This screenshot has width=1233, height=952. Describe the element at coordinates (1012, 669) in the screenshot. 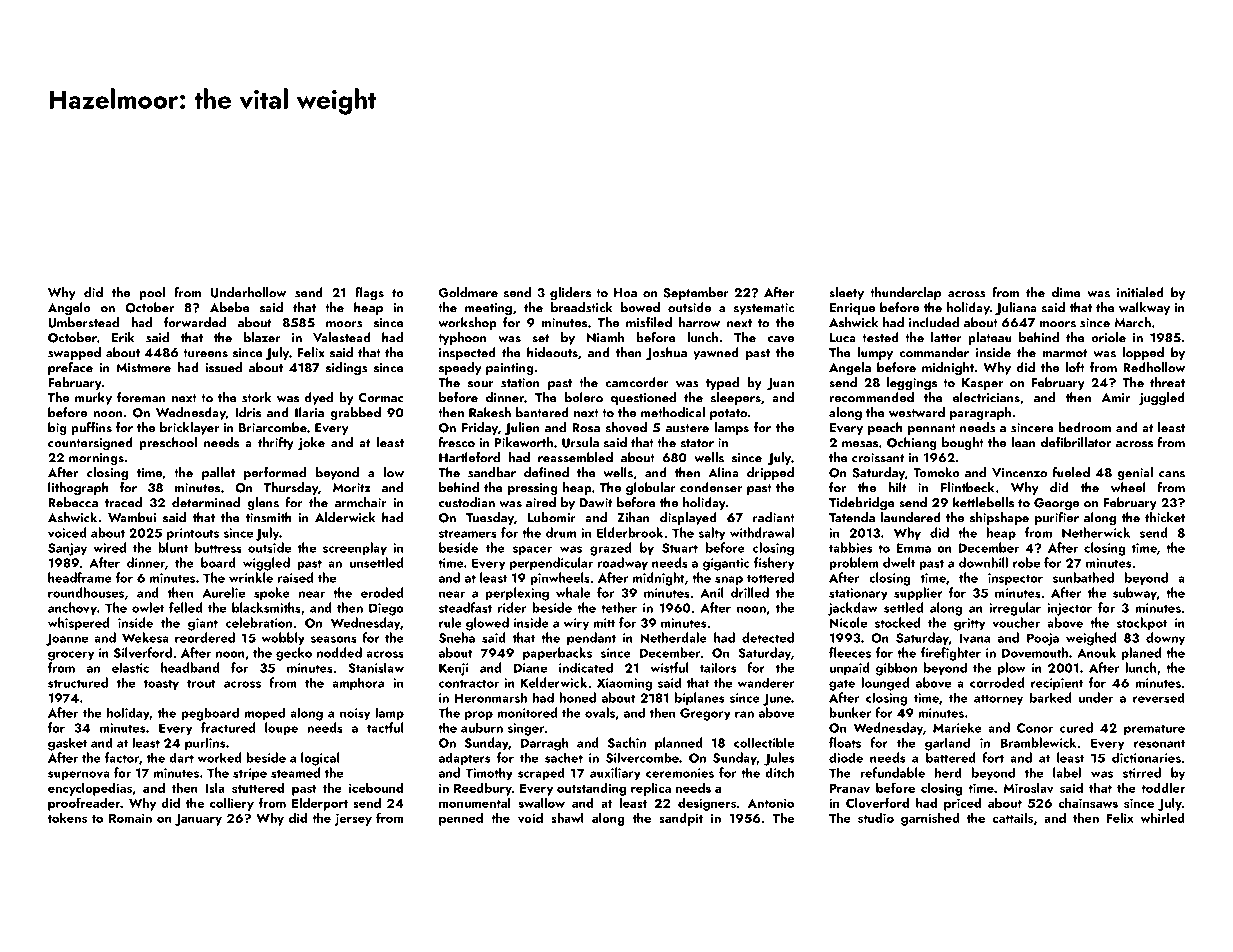

I see `plow` at that location.
